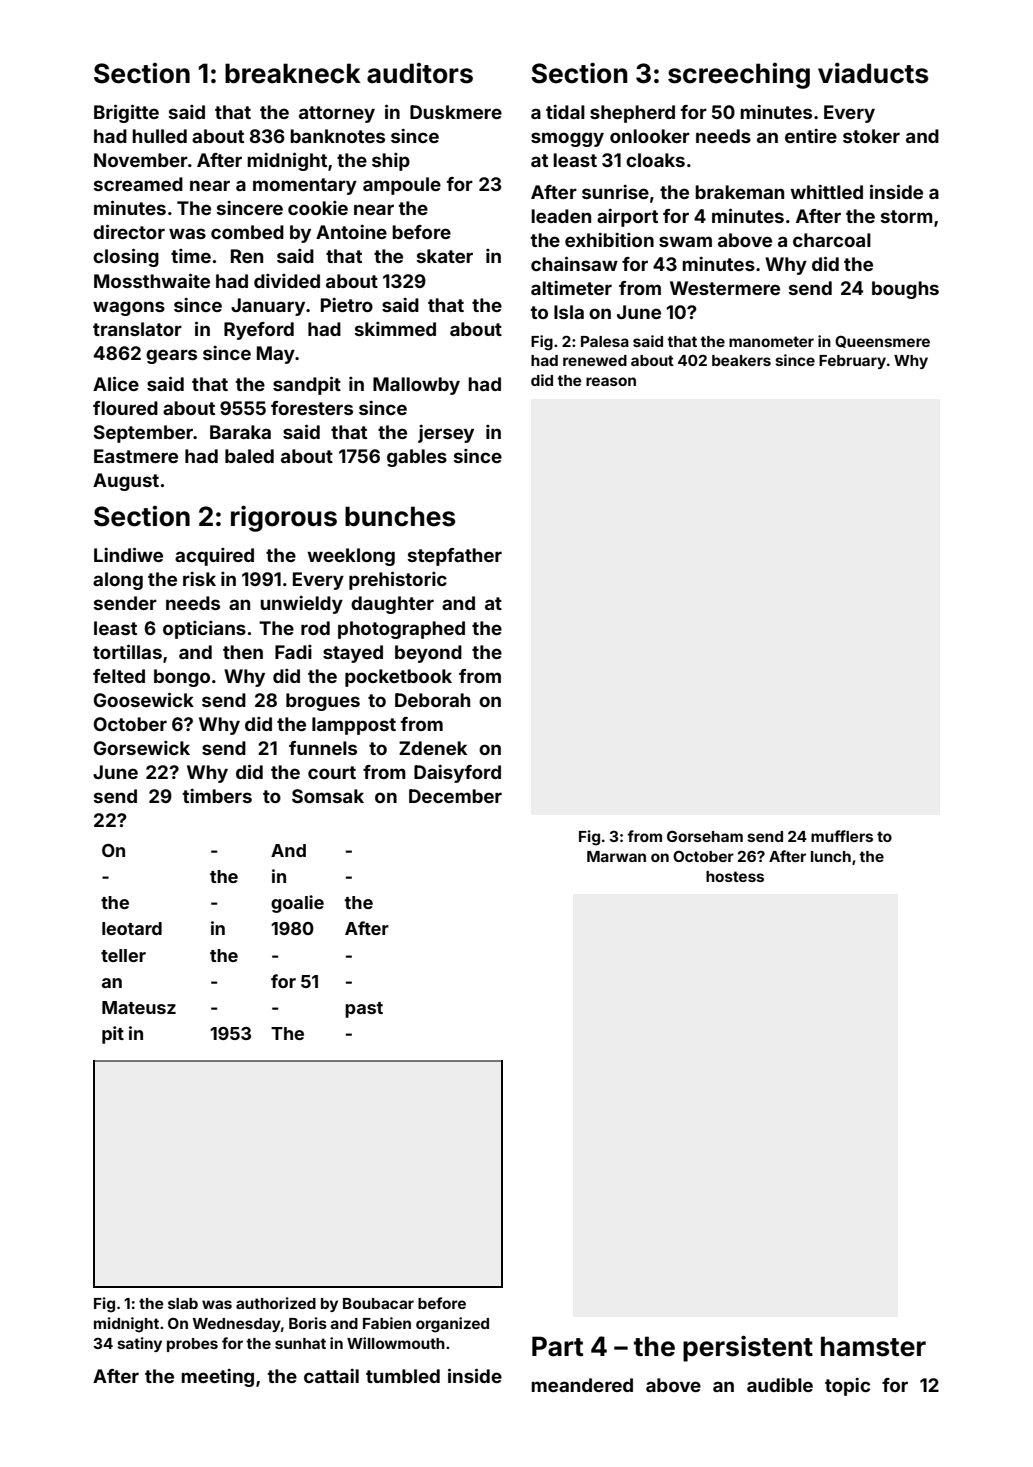 The height and width of the page is (1467, 1033). What do you see at coordinates (416, 386) in the page?
I see `Mallowby` at bounding box center [416, 386].
